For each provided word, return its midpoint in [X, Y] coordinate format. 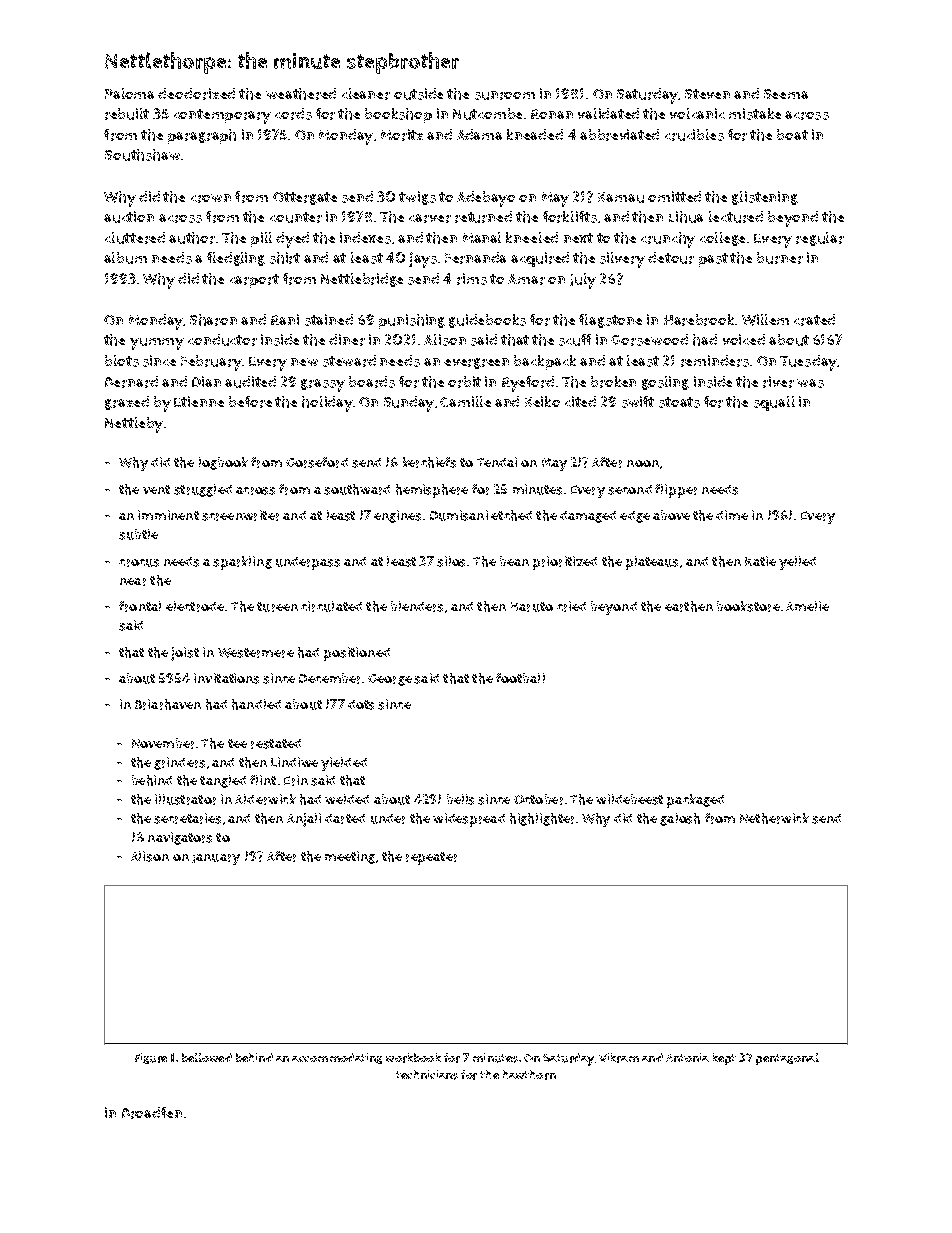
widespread [469, 820]
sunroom [505, 95]
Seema [786, 94]
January [216, 859]
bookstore [748, 606]
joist [185, 654]
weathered [301, 94]
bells [460, 799]
